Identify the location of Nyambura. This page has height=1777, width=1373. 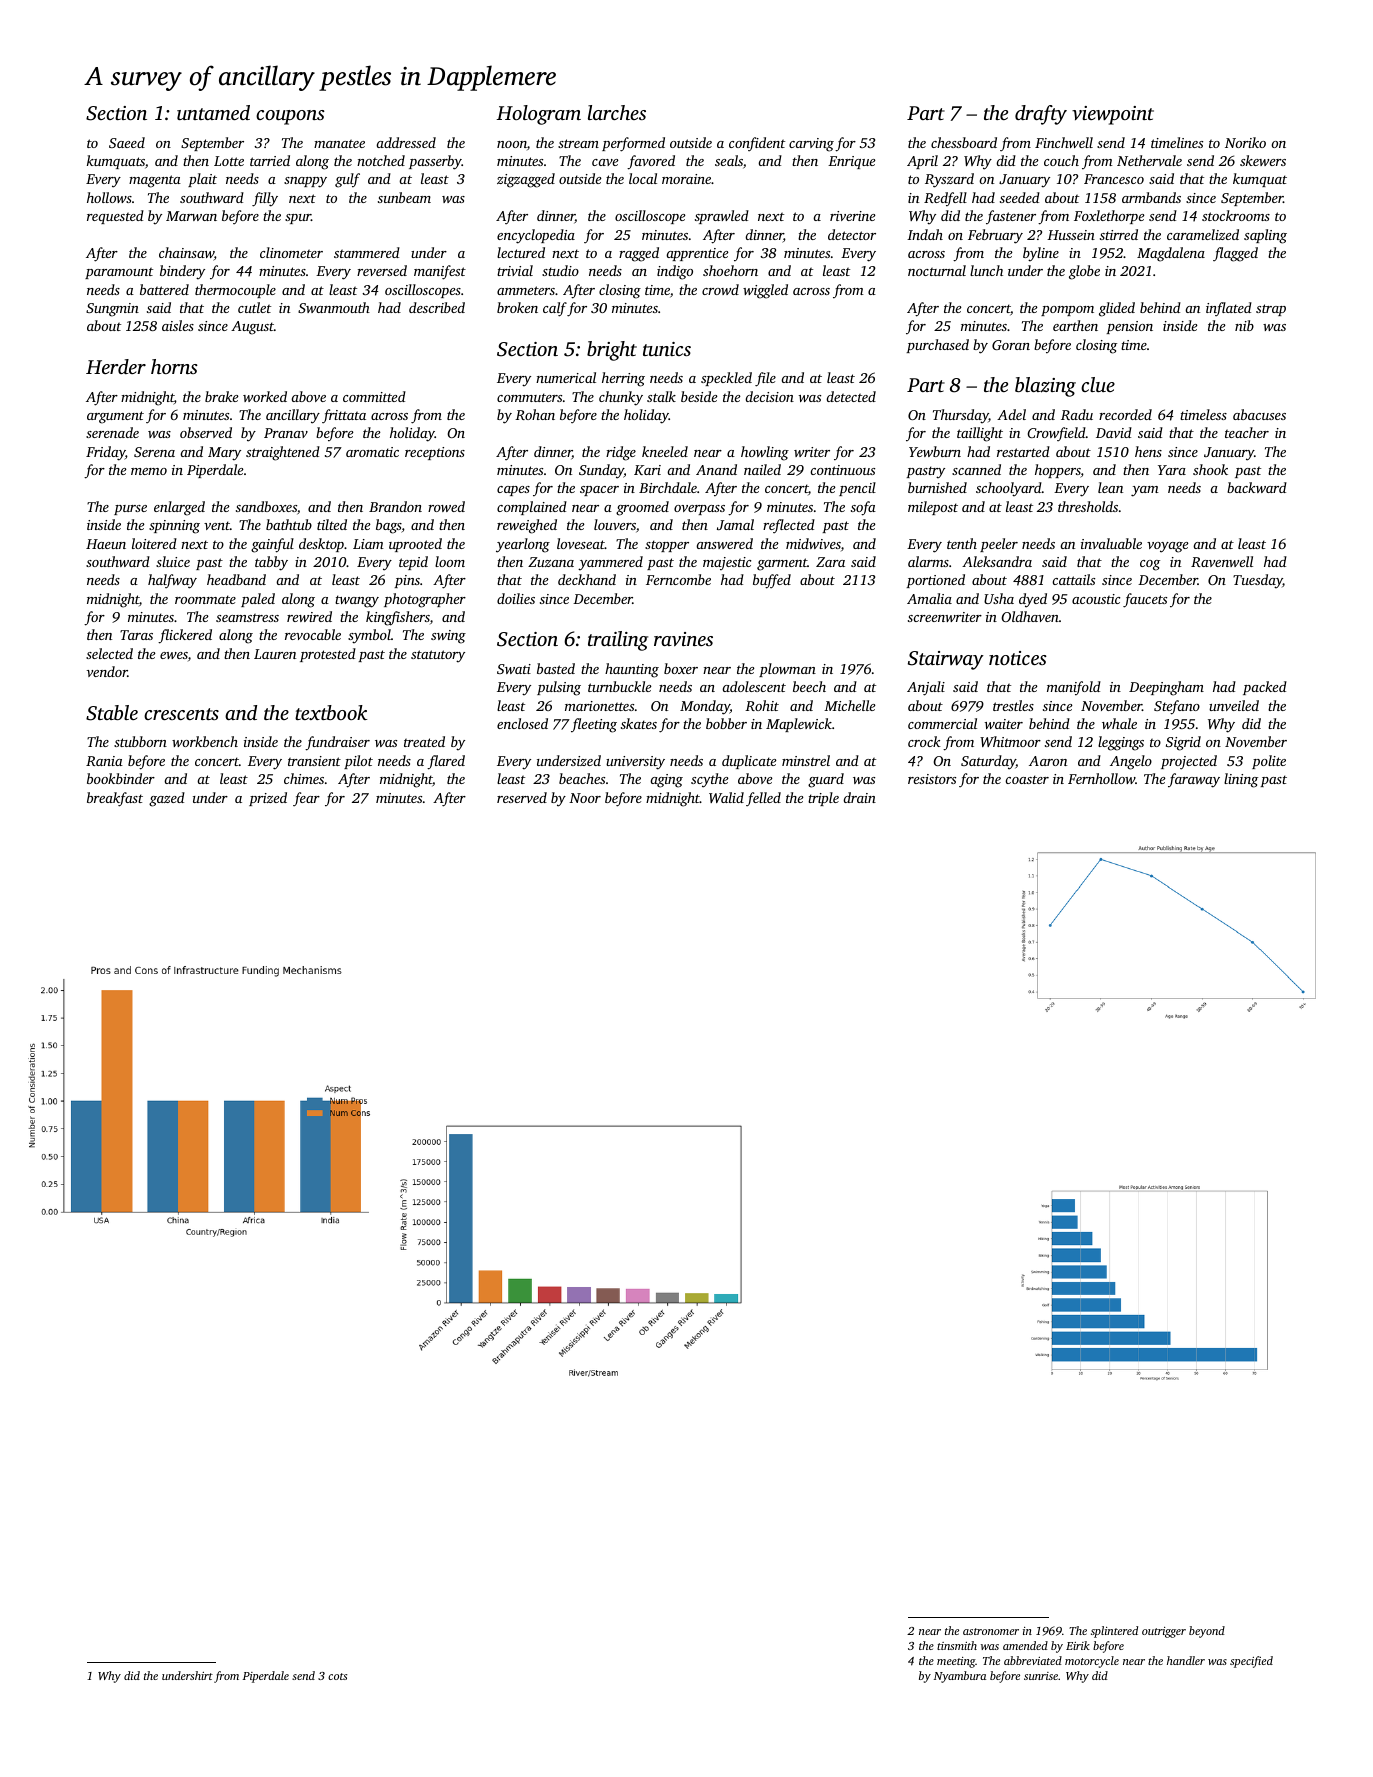
(960, 1677).
